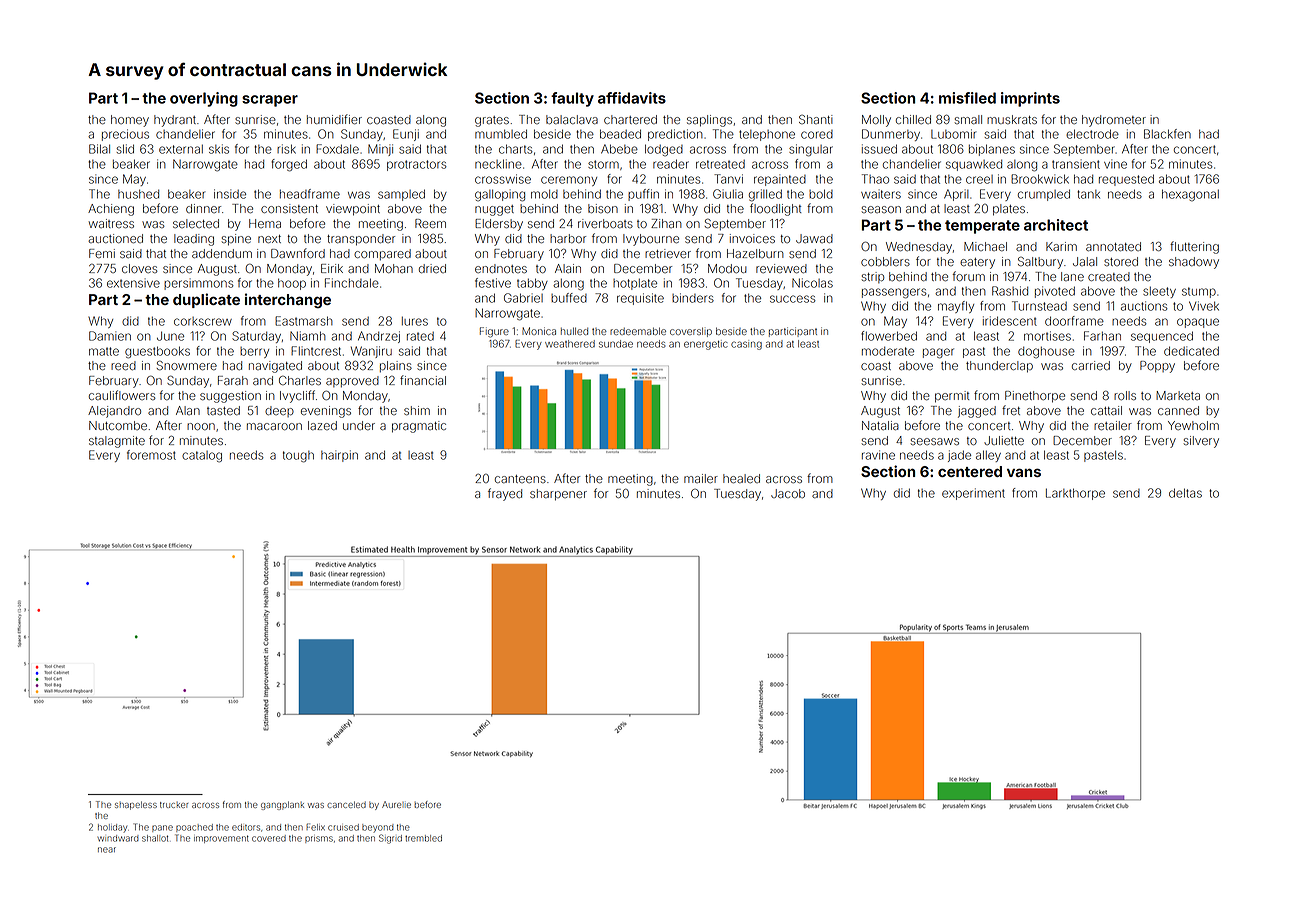  Describe the element at coordinates (130, 121) in the screenshot. I see `homey` at that location.
